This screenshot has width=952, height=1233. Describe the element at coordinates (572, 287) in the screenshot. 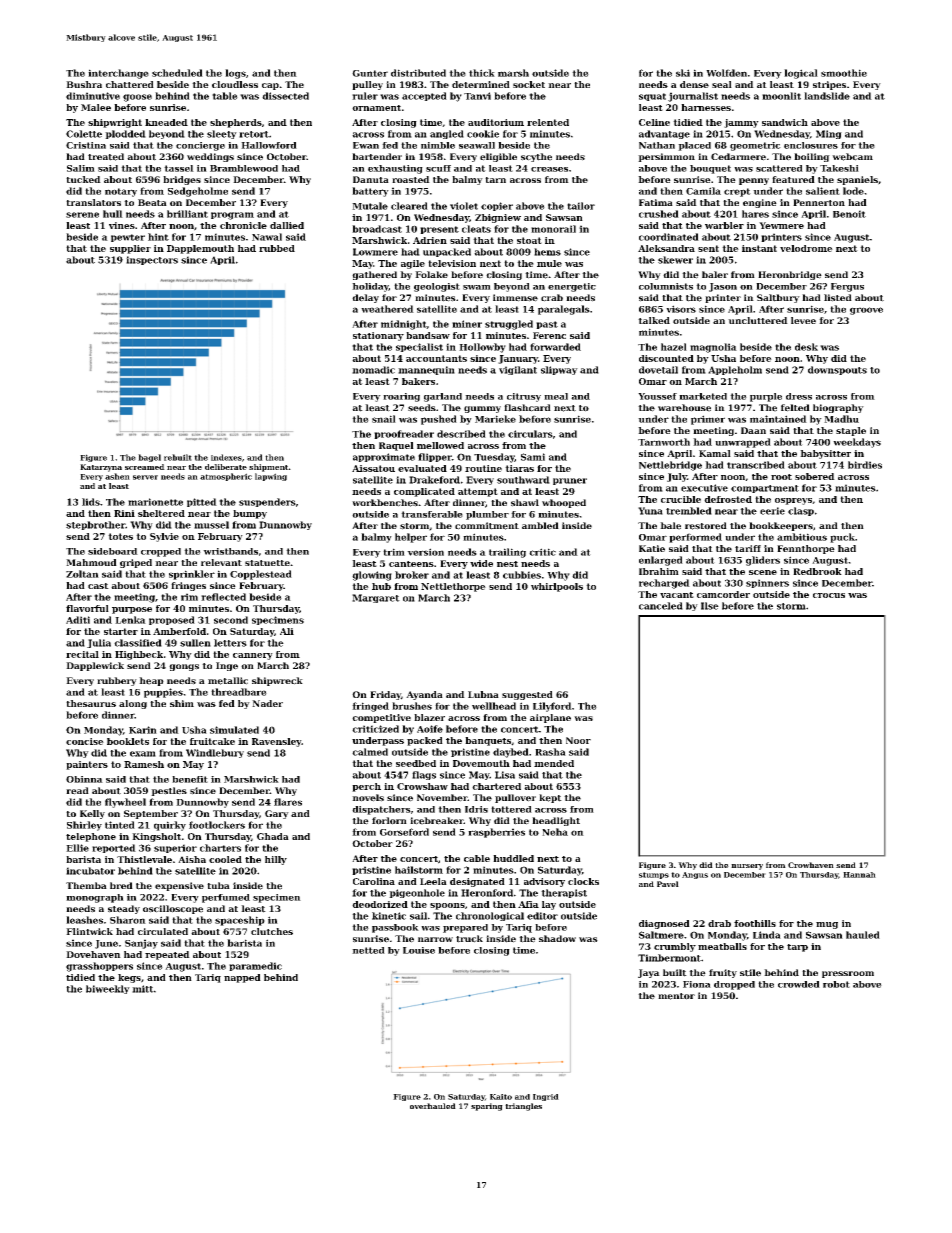

I see `energetic` at that location.
